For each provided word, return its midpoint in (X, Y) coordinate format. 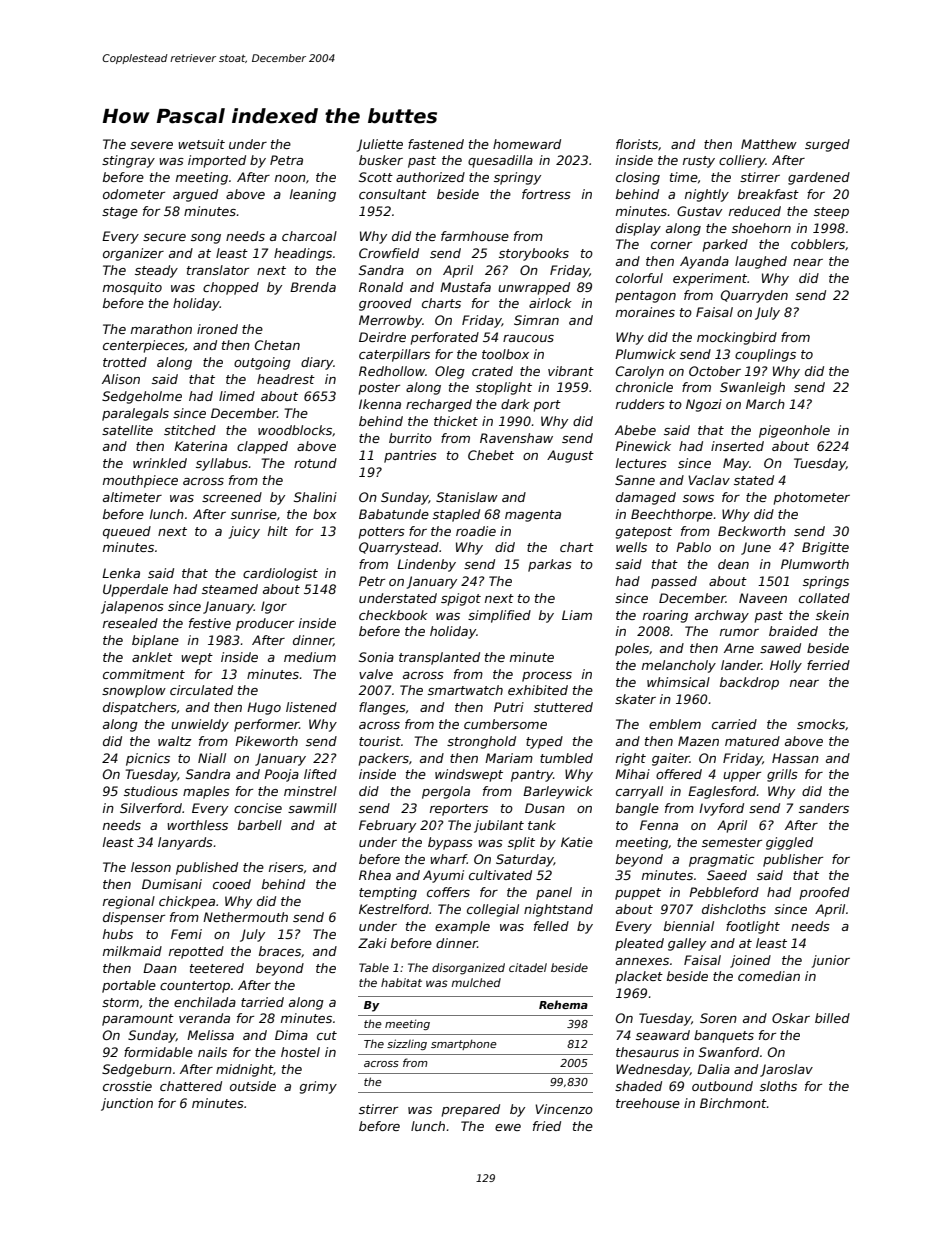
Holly (786, 666)
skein (832, 615)
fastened (436, 144)
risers (286, 867)
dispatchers (140, 708)
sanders (824, 808)
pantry (532, 776)
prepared (471, 1110)
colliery (742, 161)
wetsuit (201, 144)
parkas (550, 565)
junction (127, 1104)
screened (232, 497)
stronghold (481, 742)
